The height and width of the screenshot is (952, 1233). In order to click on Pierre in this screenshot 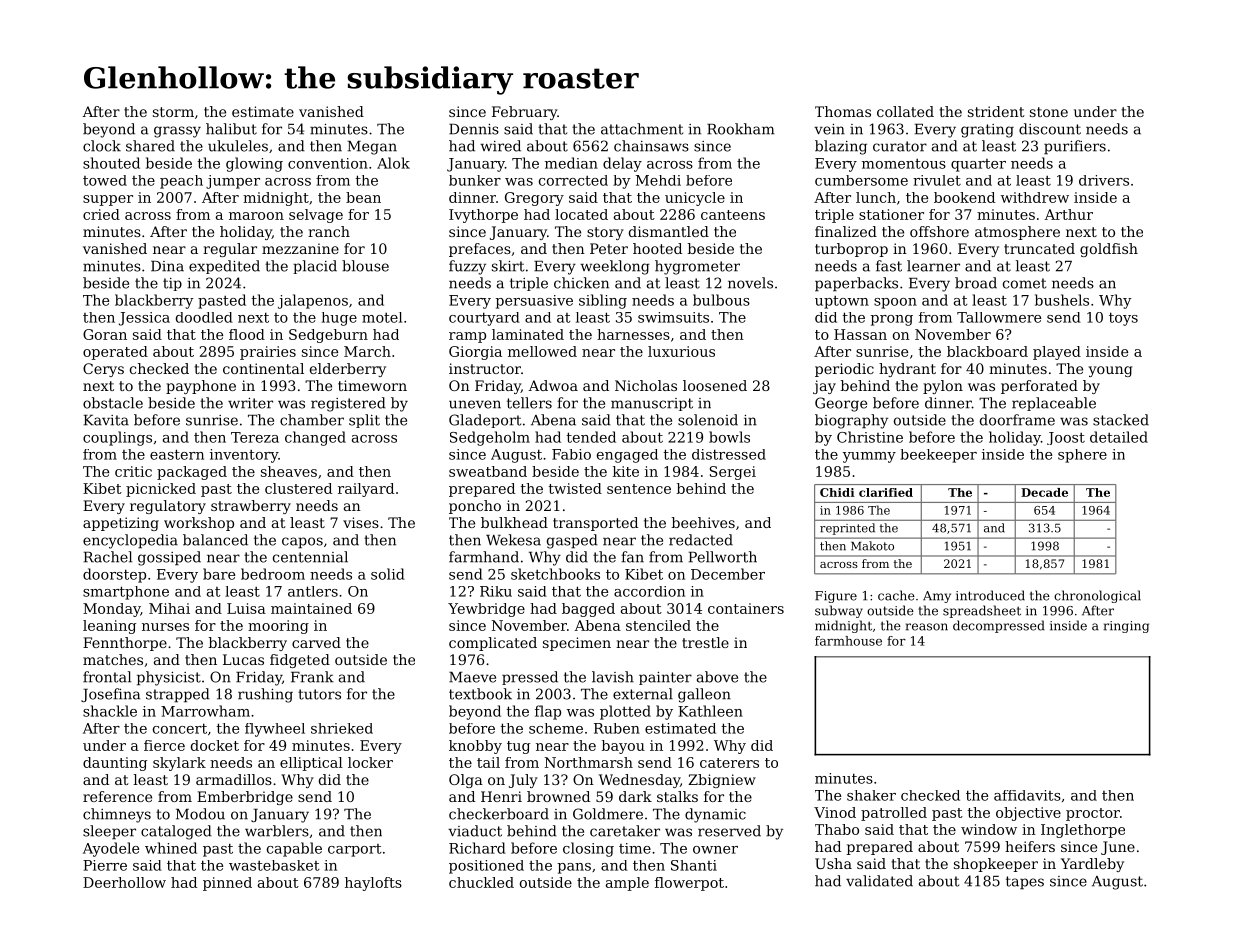, I will do `click(105, 865)`.
